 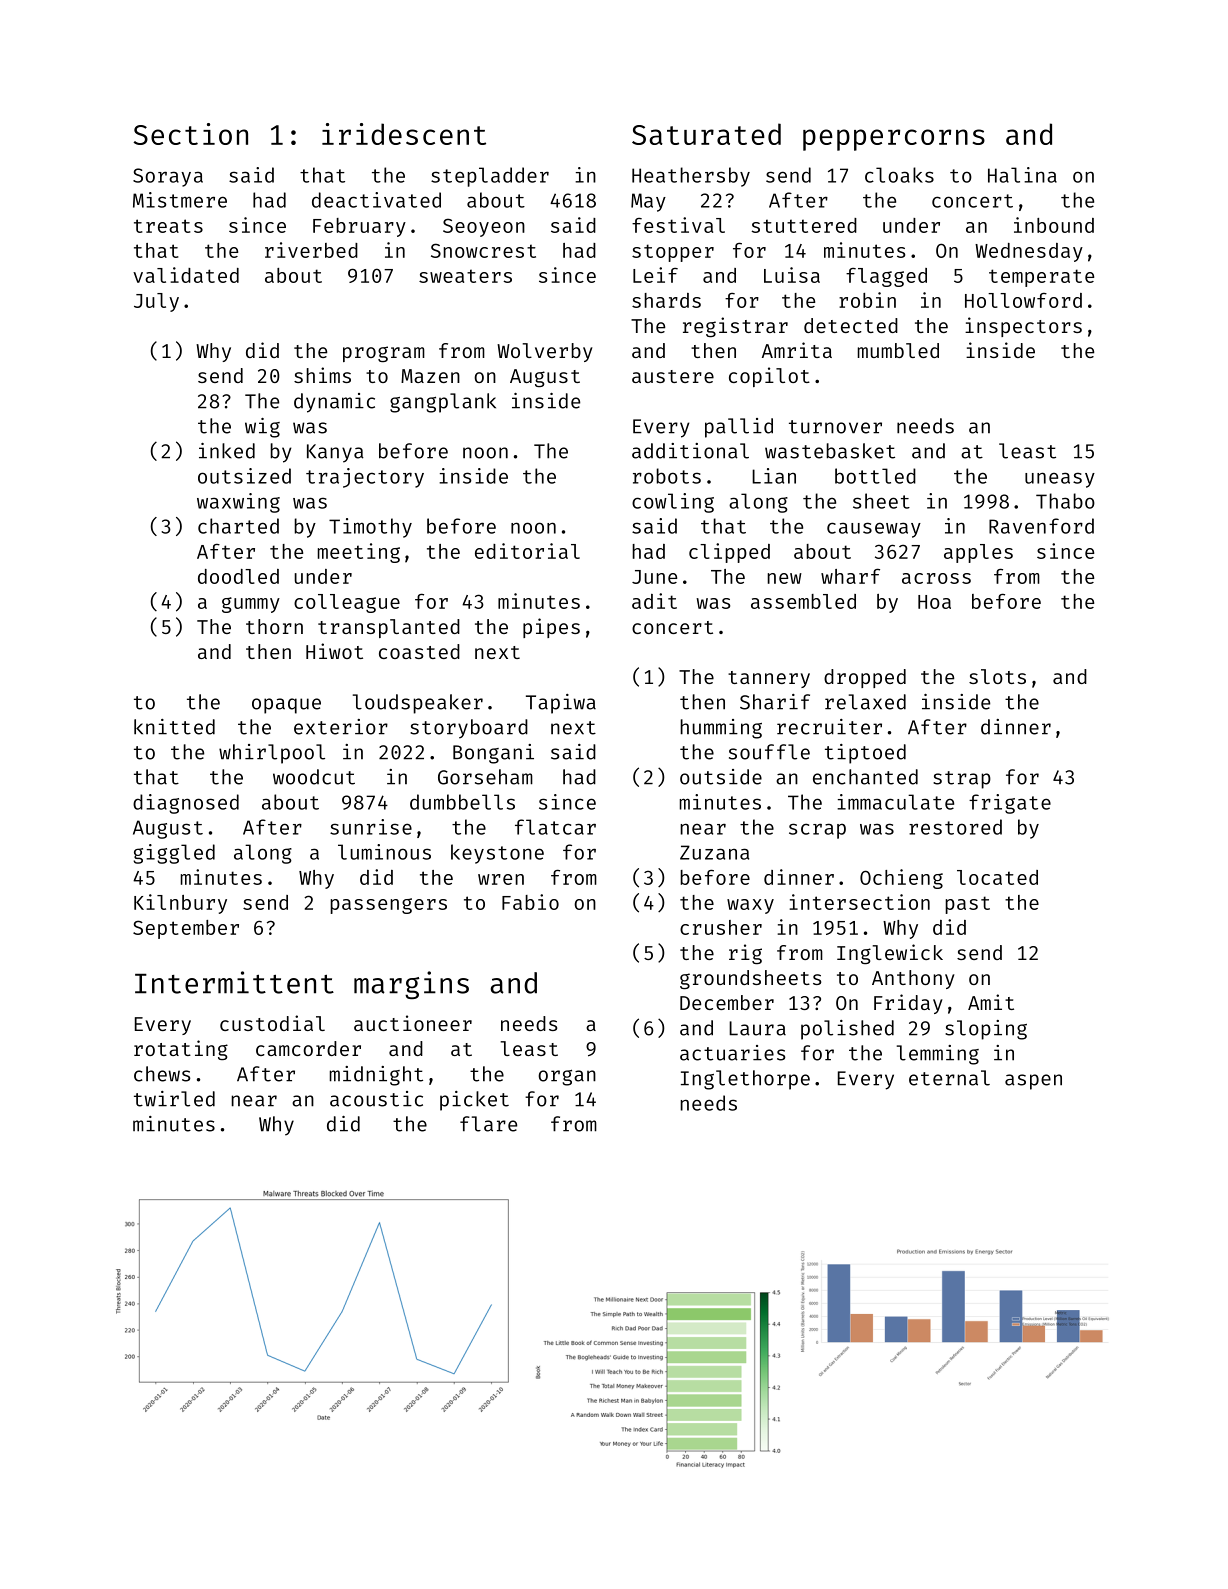 I want to click on opaque, so click(x=286, y=706).
